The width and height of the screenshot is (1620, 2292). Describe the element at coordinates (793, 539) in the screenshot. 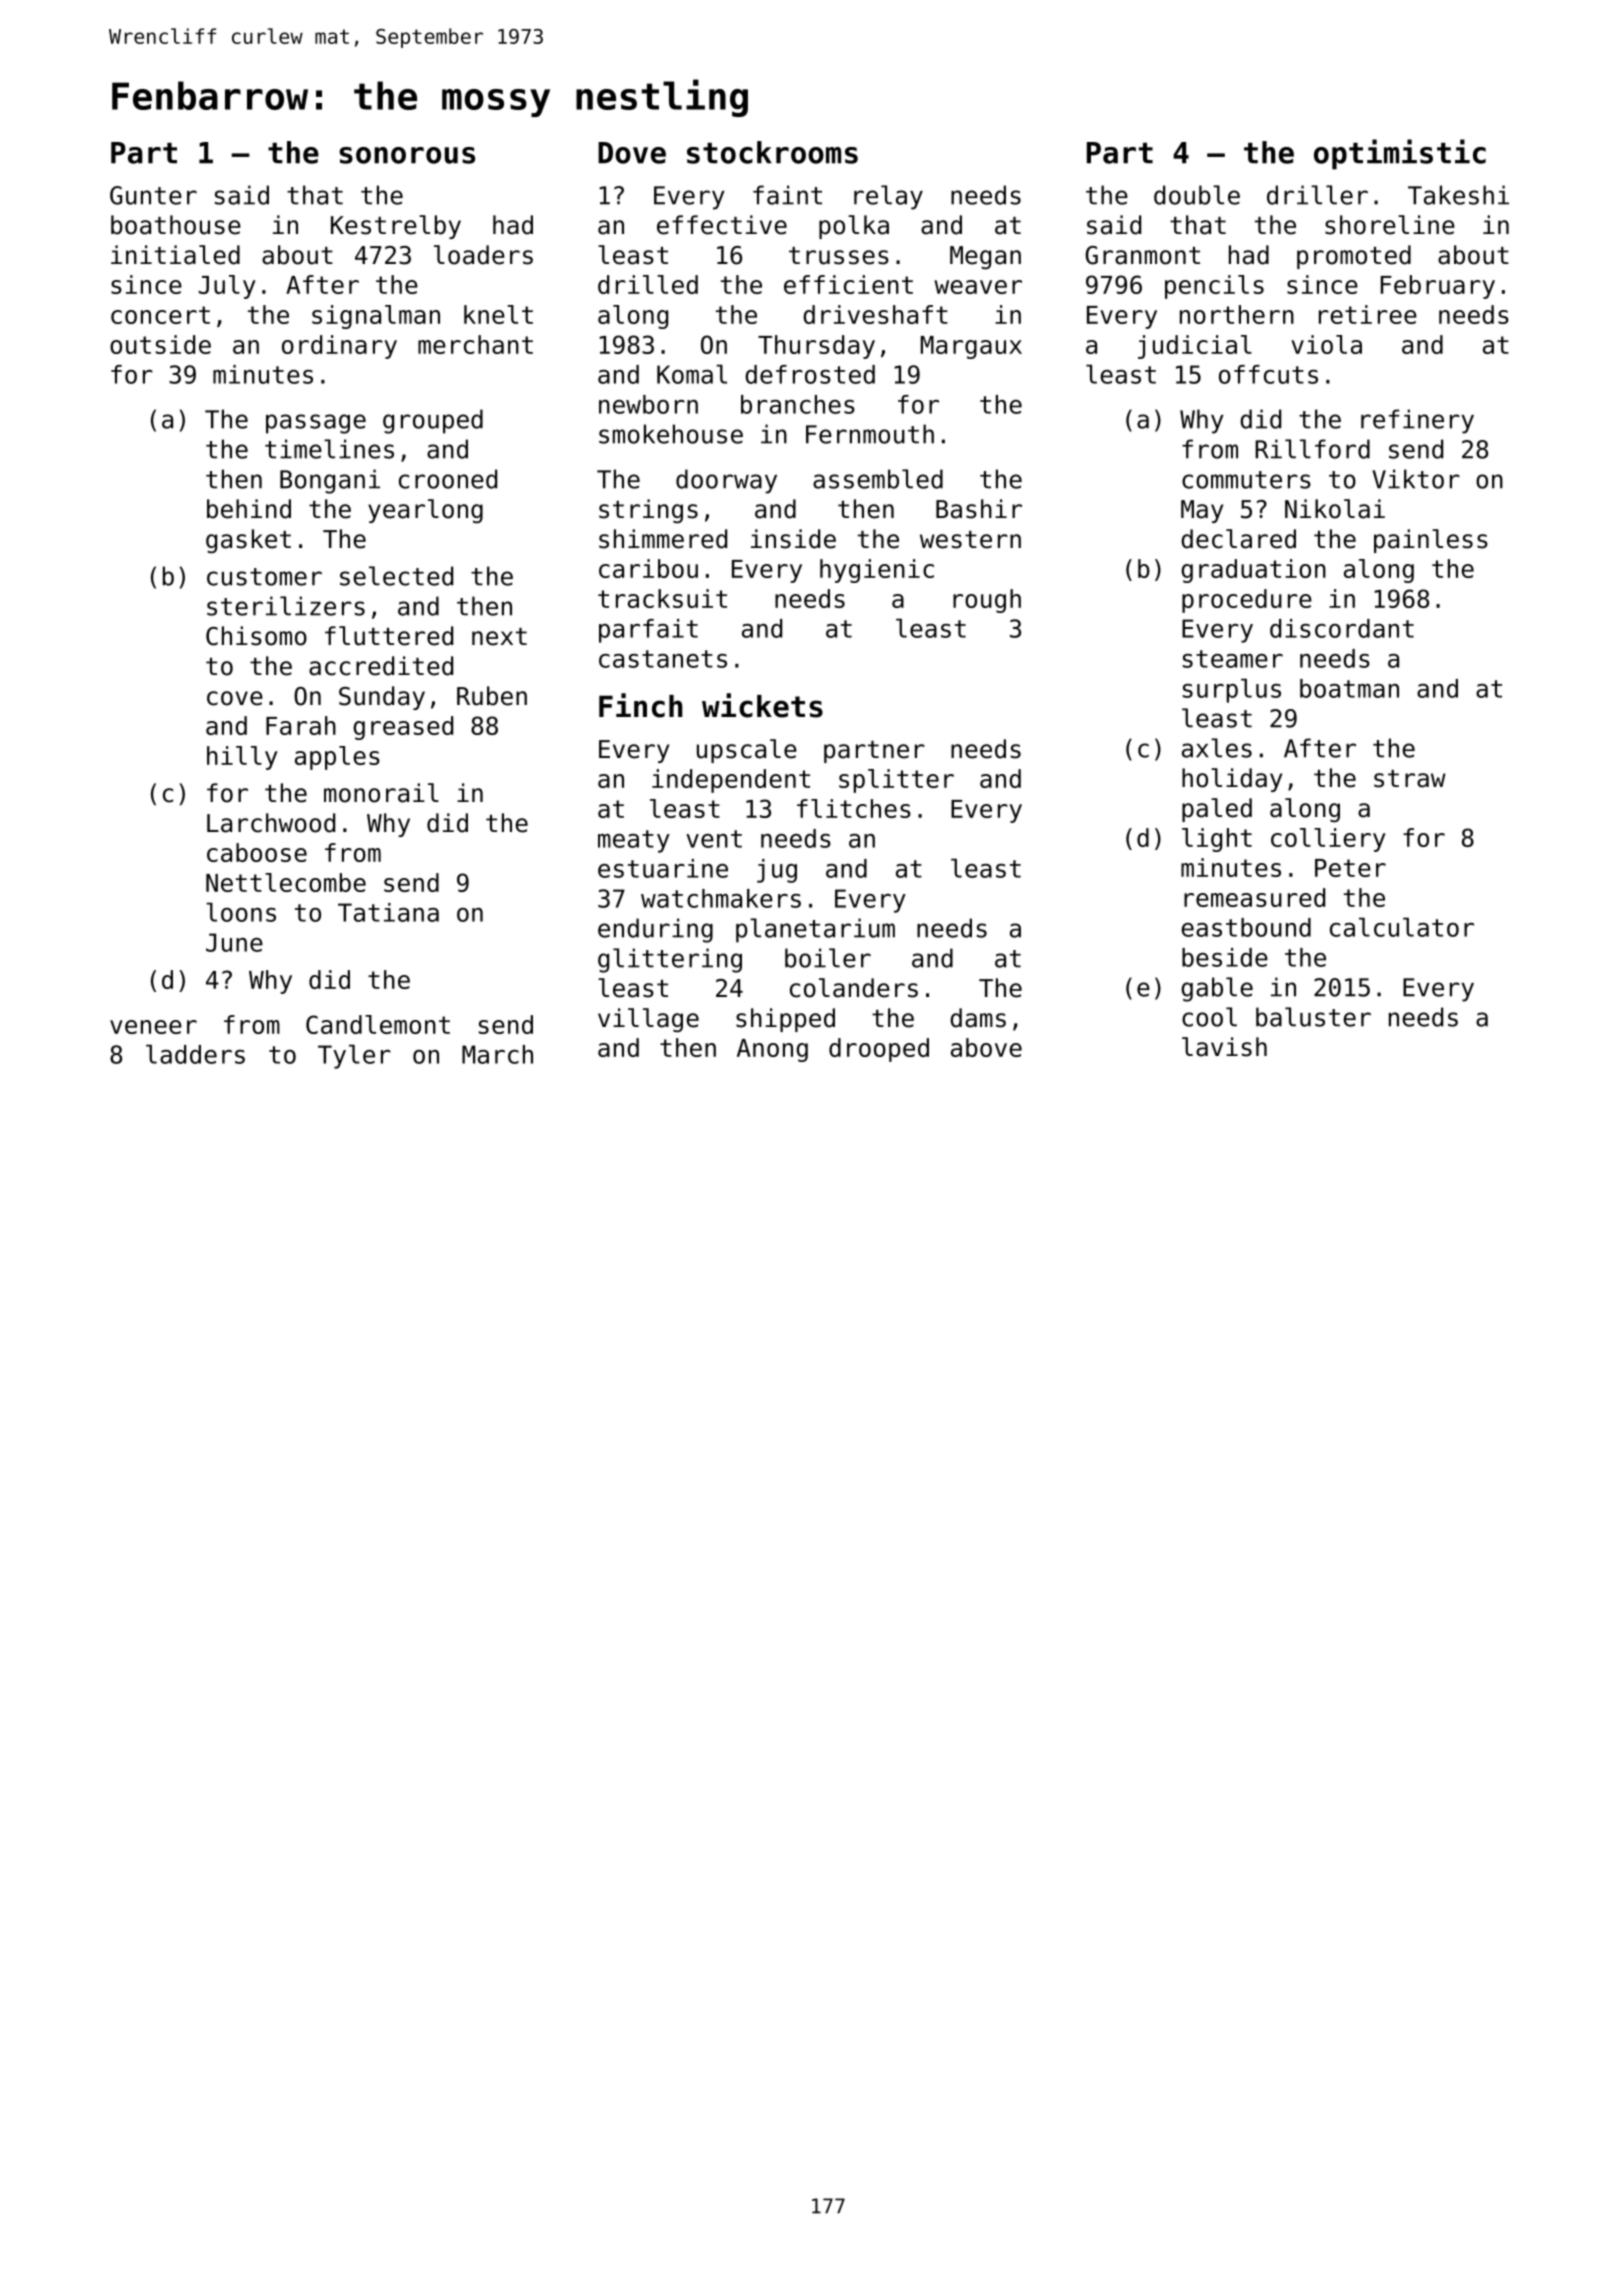

I see `inside` at that location.
